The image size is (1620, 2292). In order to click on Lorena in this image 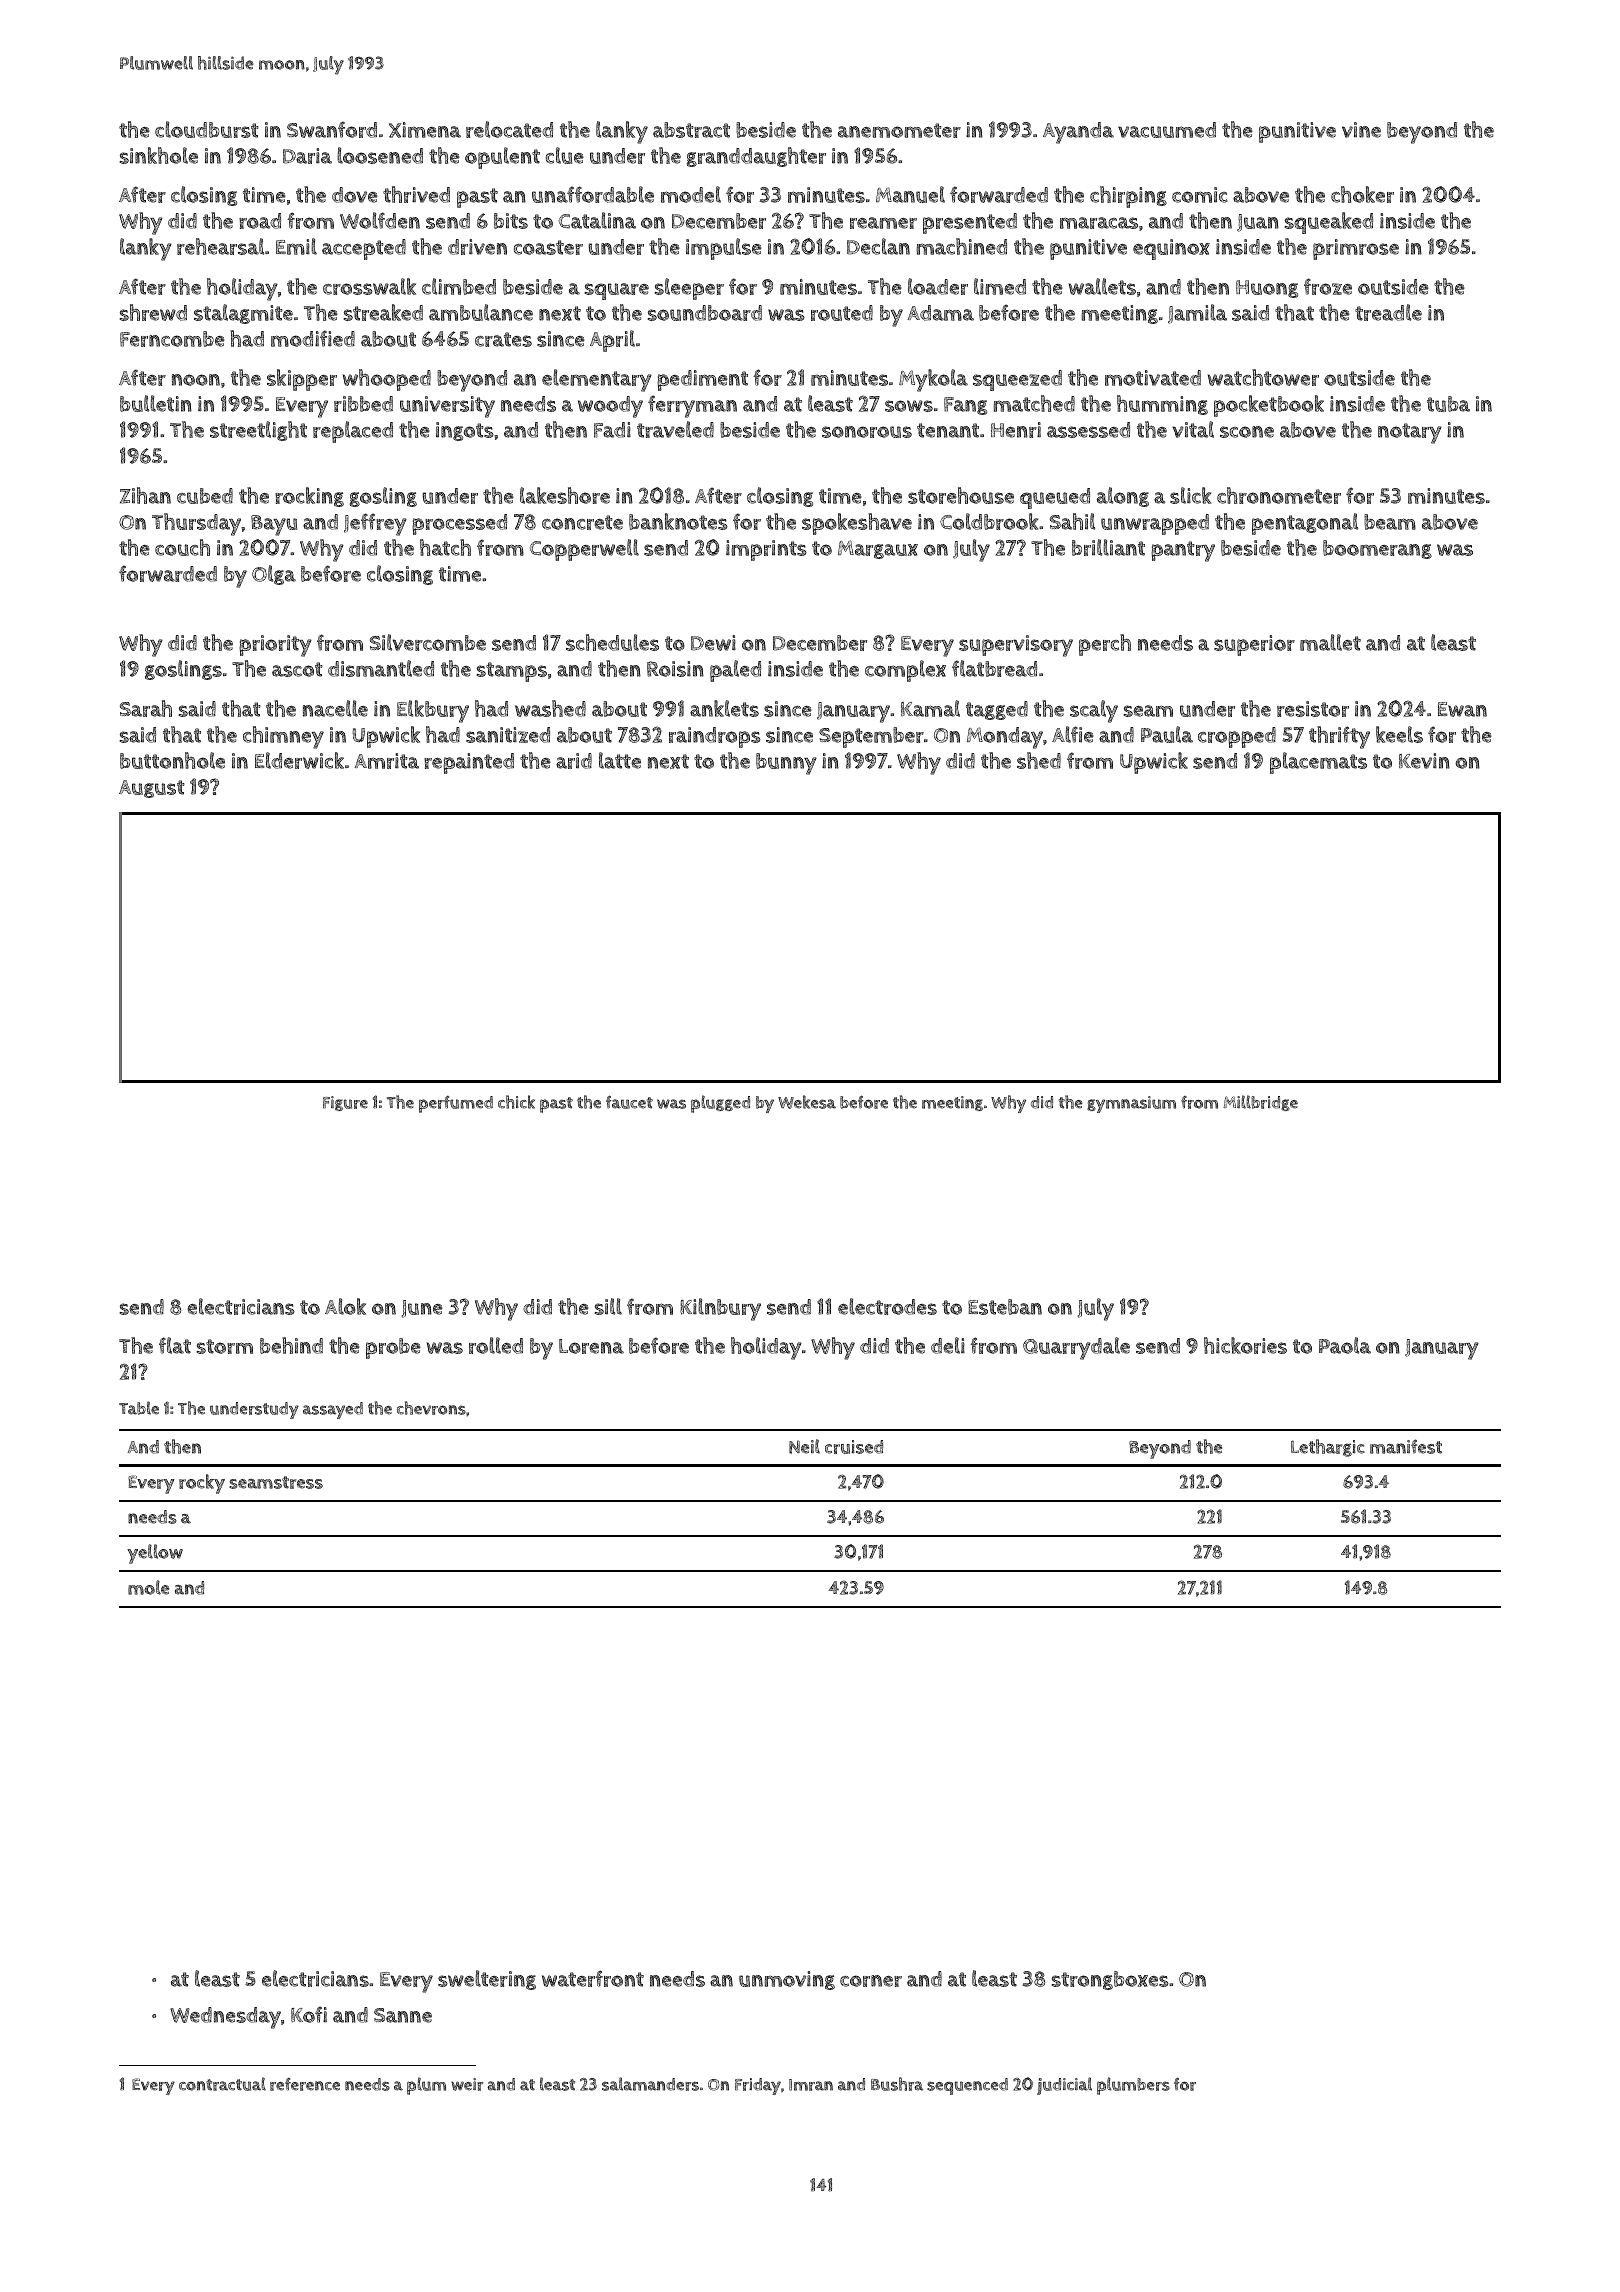, I will do `click(591, 1346)`.
